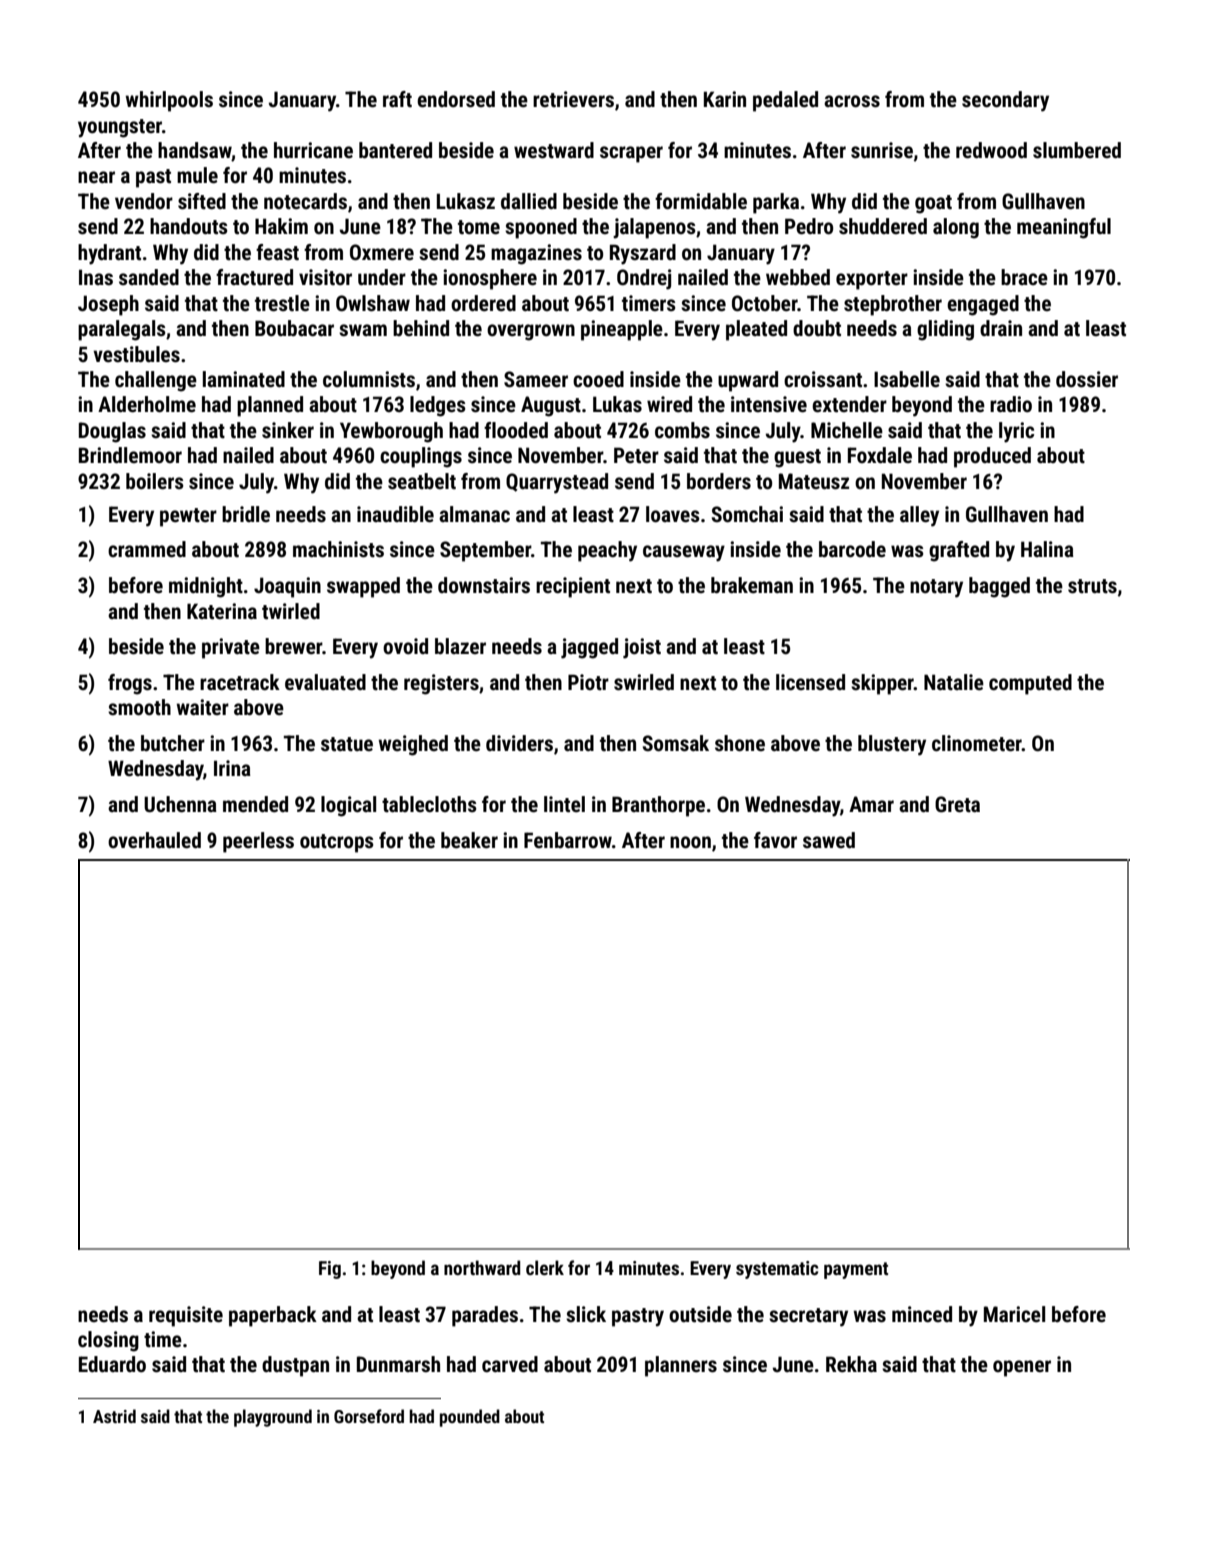 This page has width=1207, height=1562. What do you see at coordinates (337, 843) in the page?
I see `outcrops` at bounding box center [337, 843].
